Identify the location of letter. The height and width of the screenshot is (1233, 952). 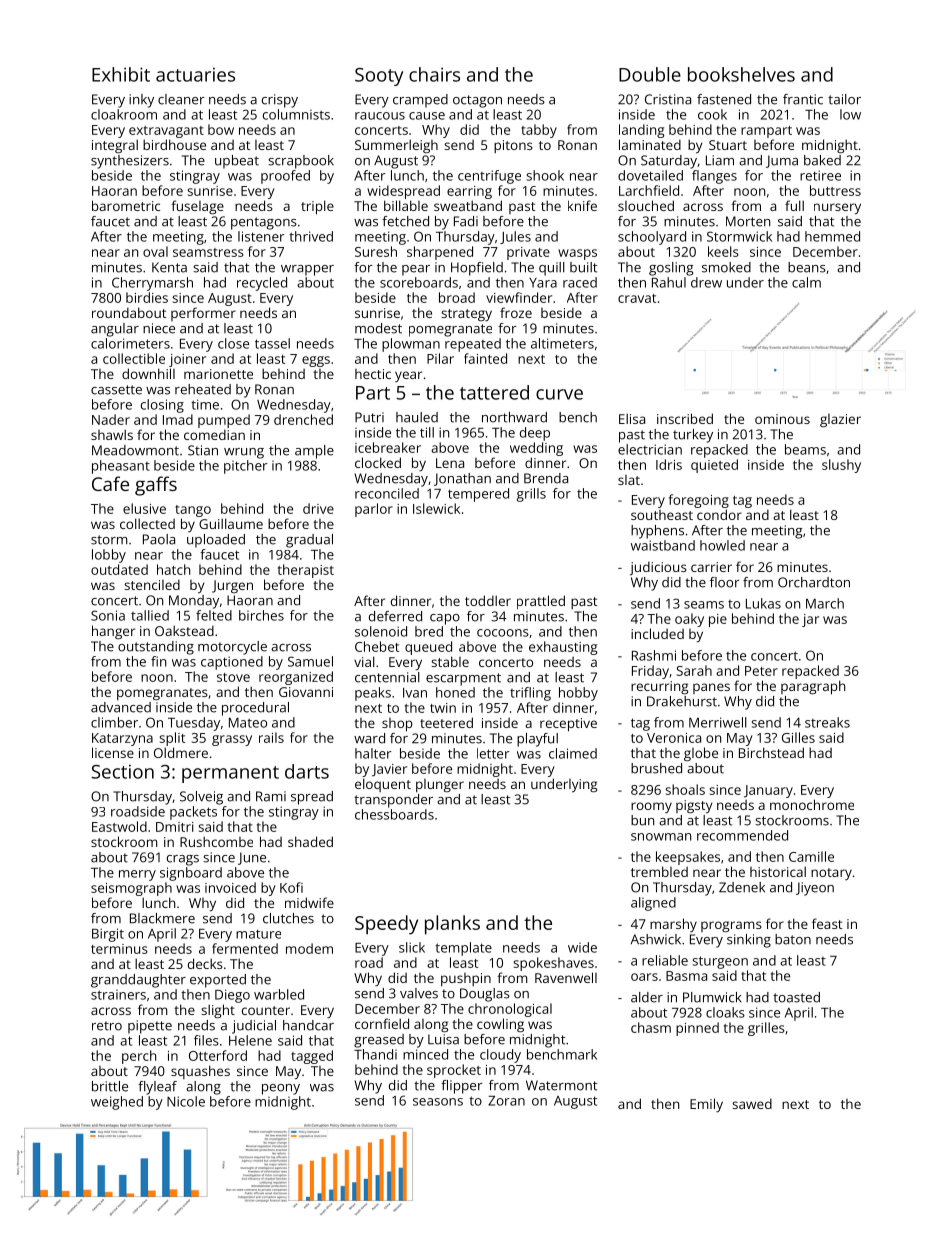
(493, 753).
